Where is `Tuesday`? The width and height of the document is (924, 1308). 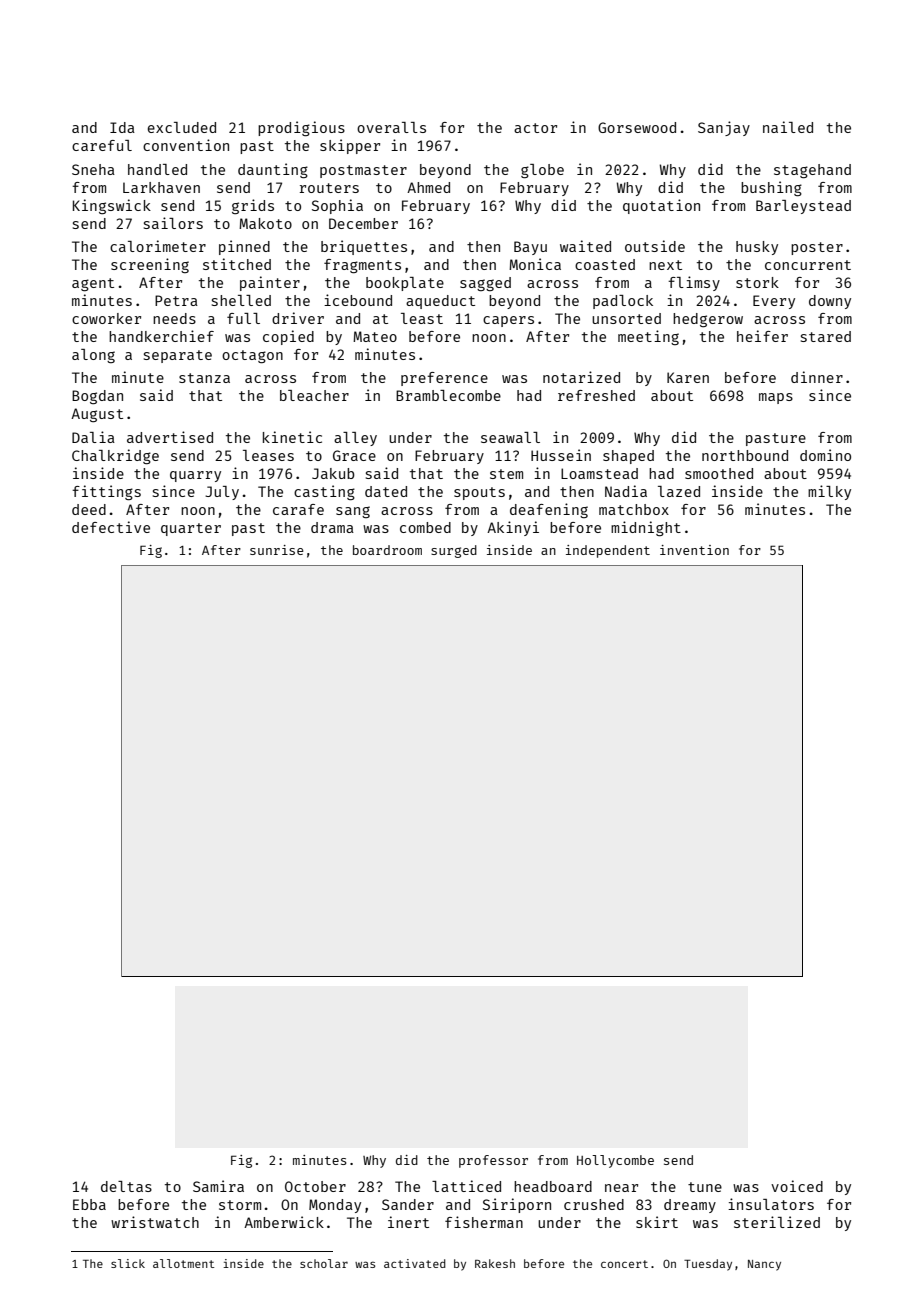
Tuesday is located at coordinates (708, 1265).
